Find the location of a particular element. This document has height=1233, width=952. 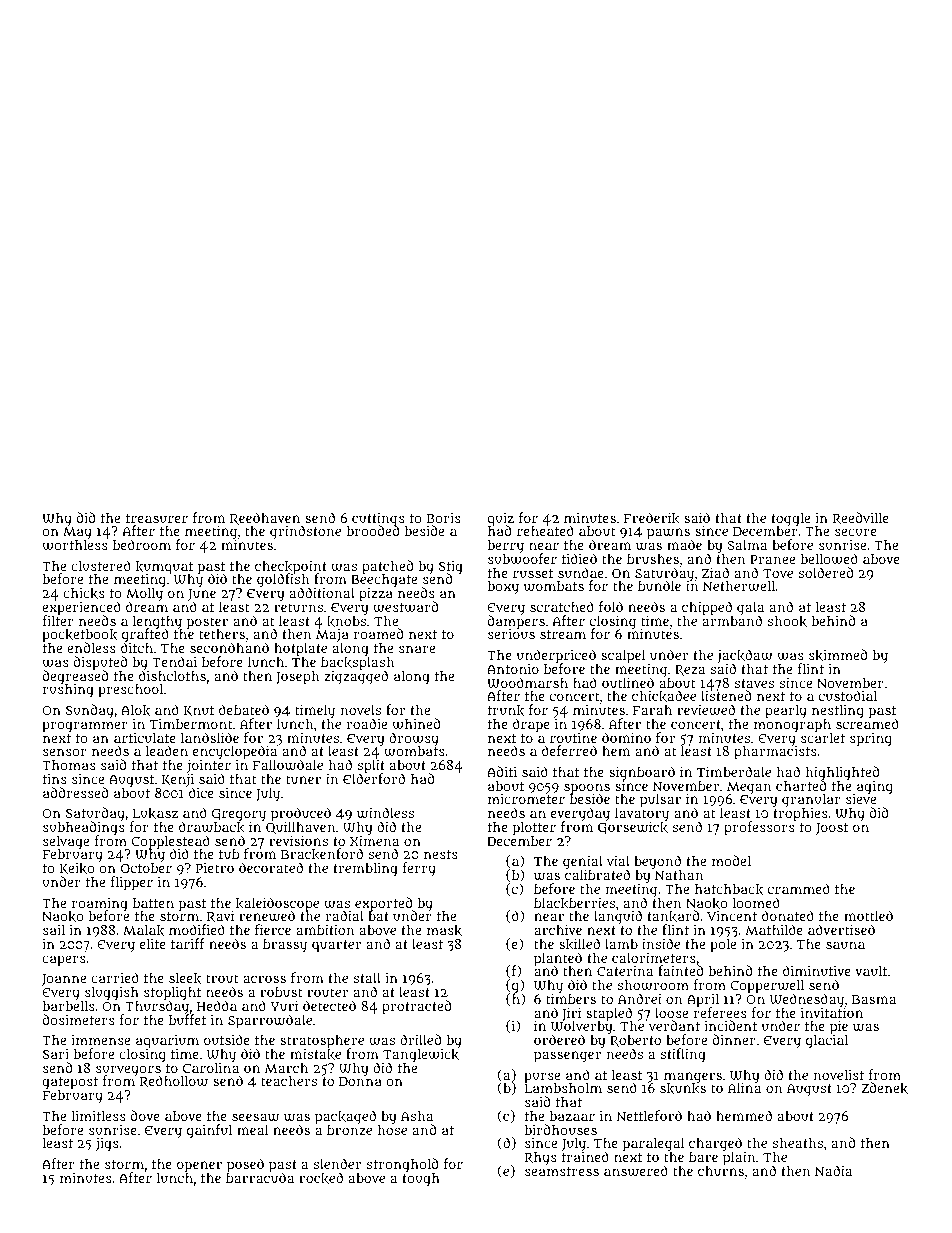

secure is located at coordinates (856, 532).
